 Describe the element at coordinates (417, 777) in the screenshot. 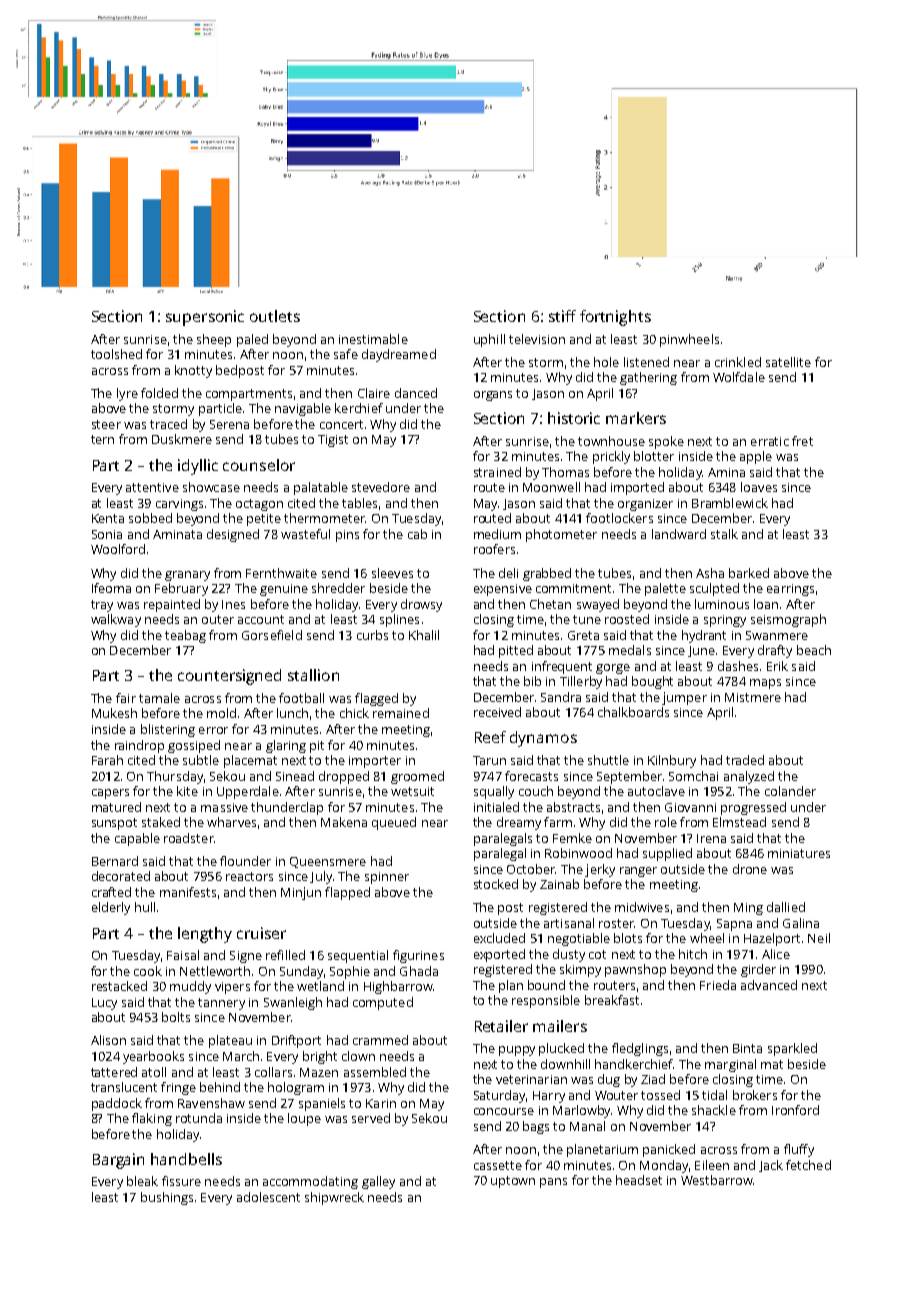

I see `groomed` at that location.
